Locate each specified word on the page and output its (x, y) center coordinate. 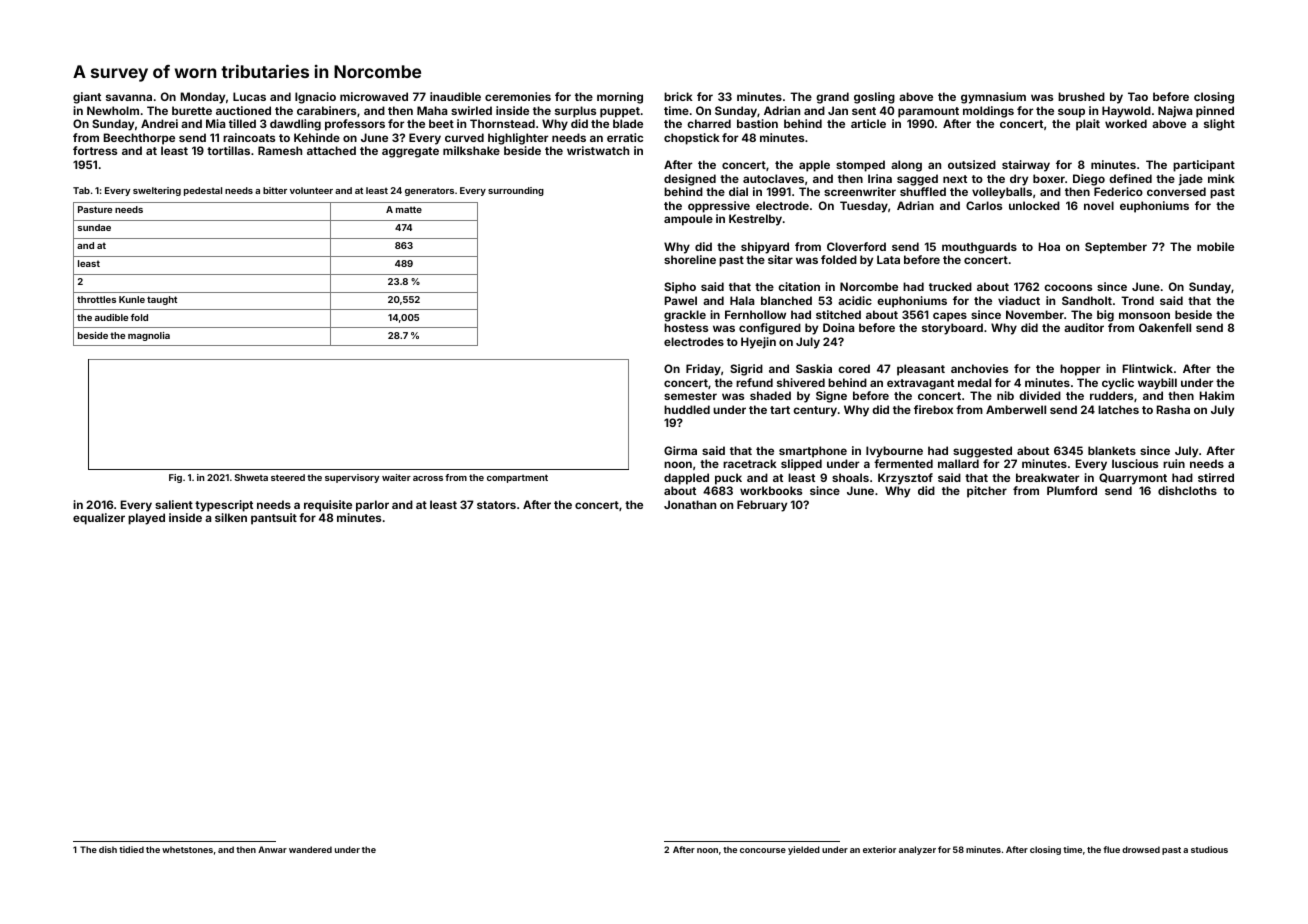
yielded (804, 850)
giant (87, 98)
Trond (1137, 300)
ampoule (688, 220)
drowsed (1141, 849)
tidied (131, 849)
